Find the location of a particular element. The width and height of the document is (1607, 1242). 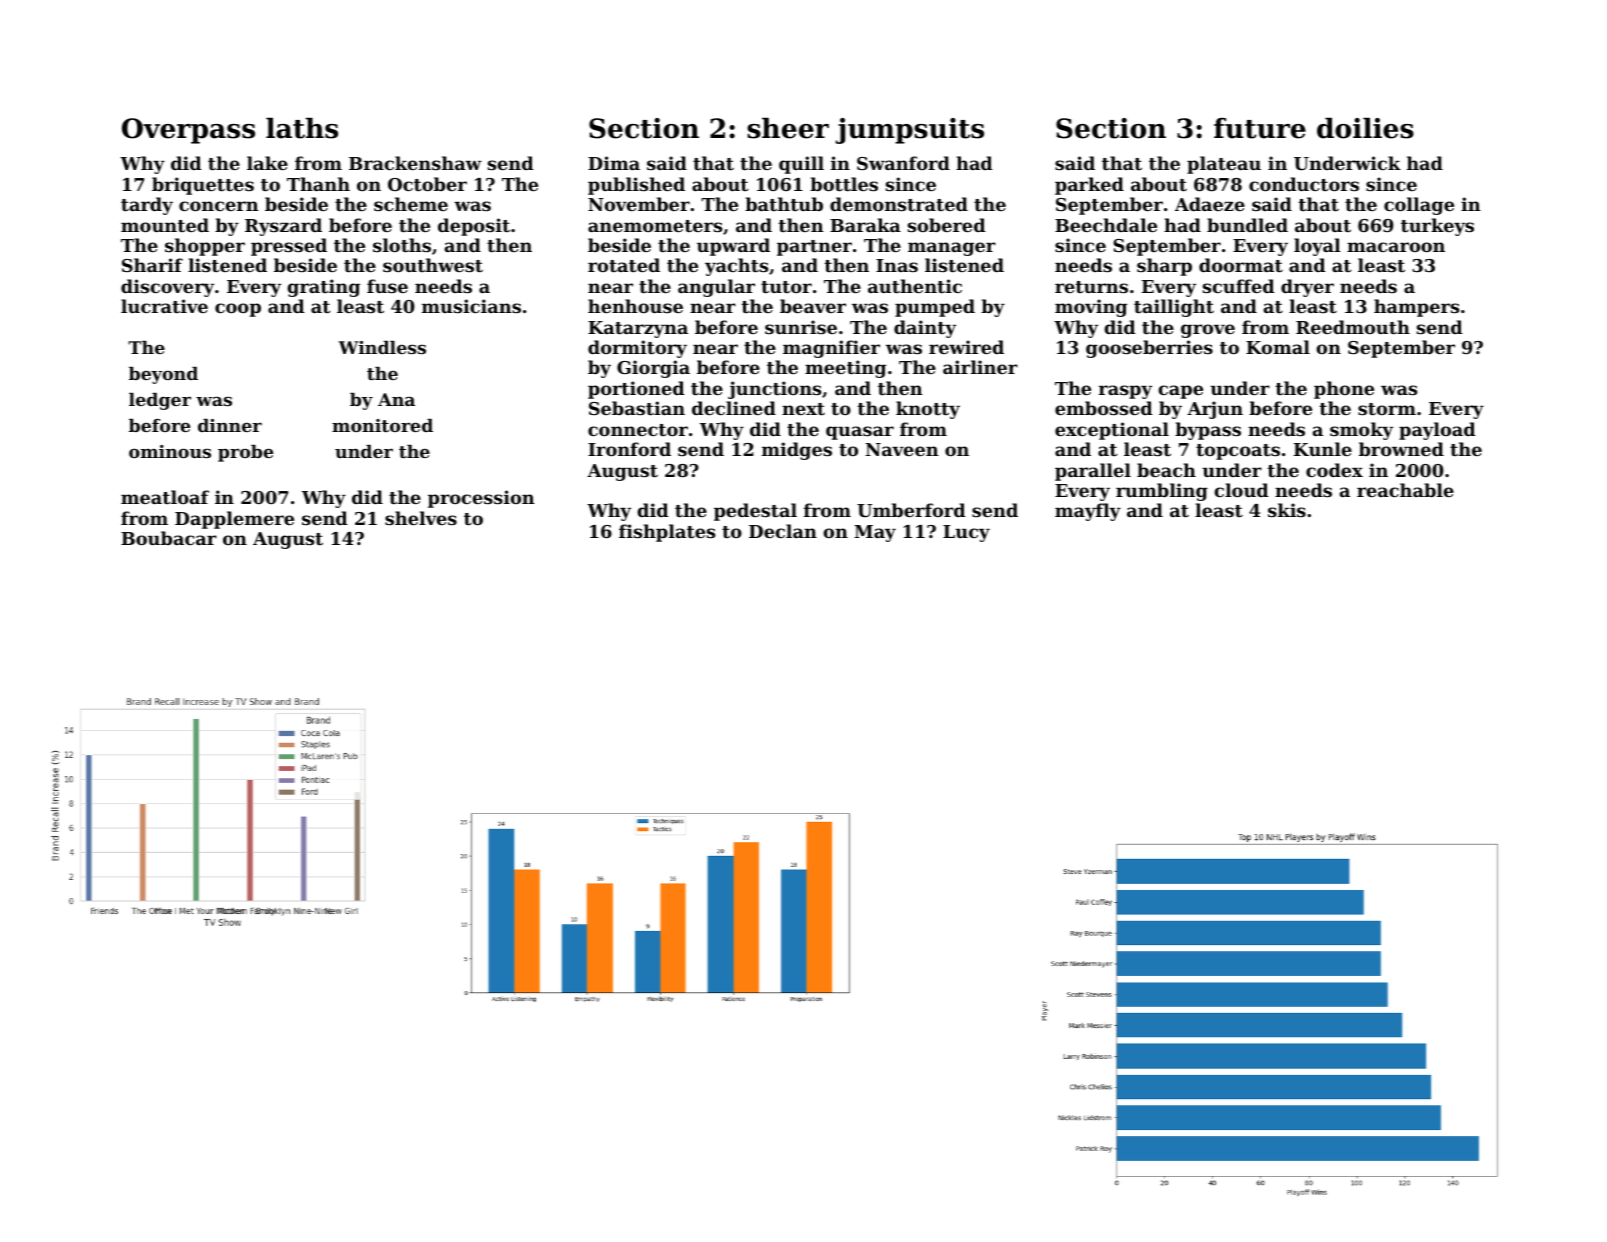

doilies is located at coordinates (1365, 128).
